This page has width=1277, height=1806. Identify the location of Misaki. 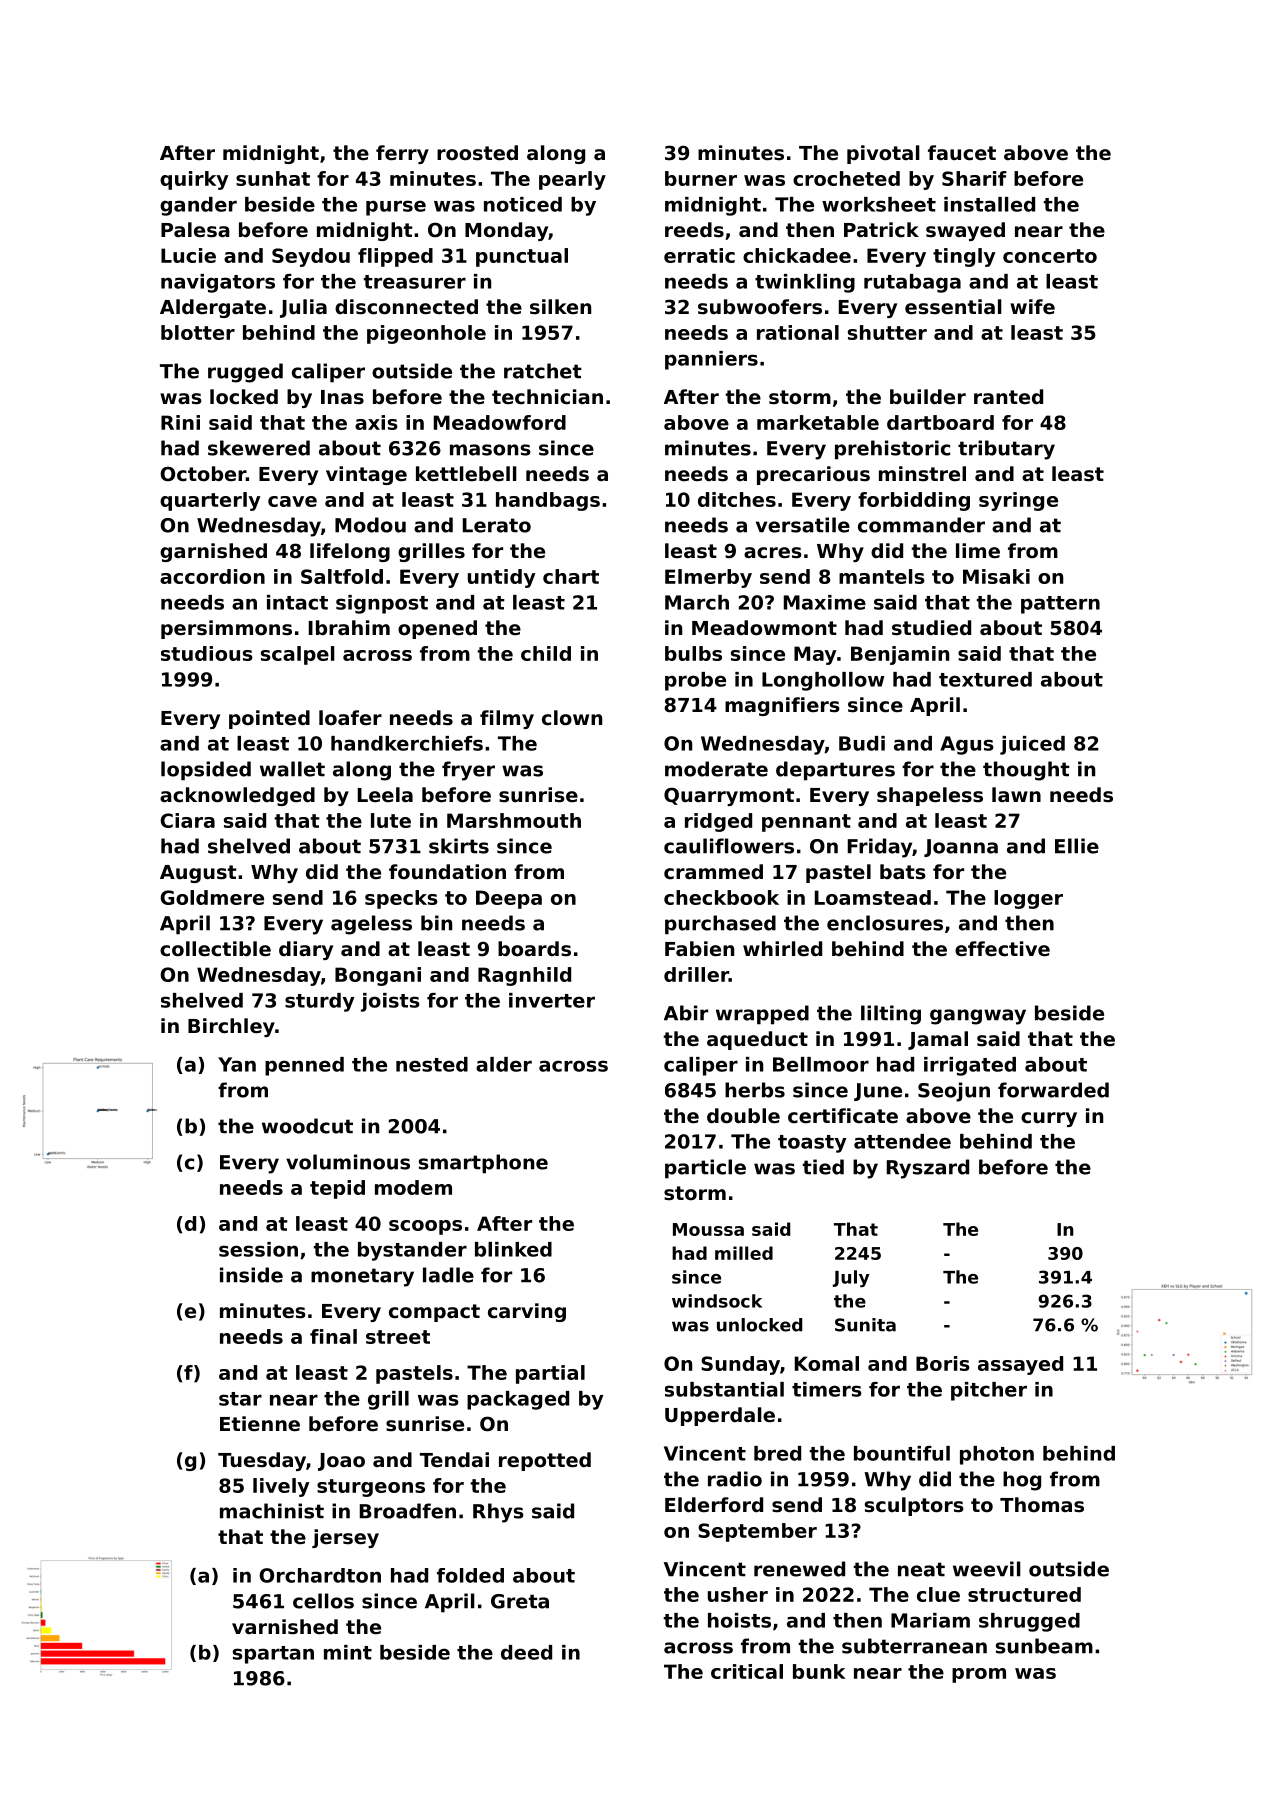
(996, 576).
